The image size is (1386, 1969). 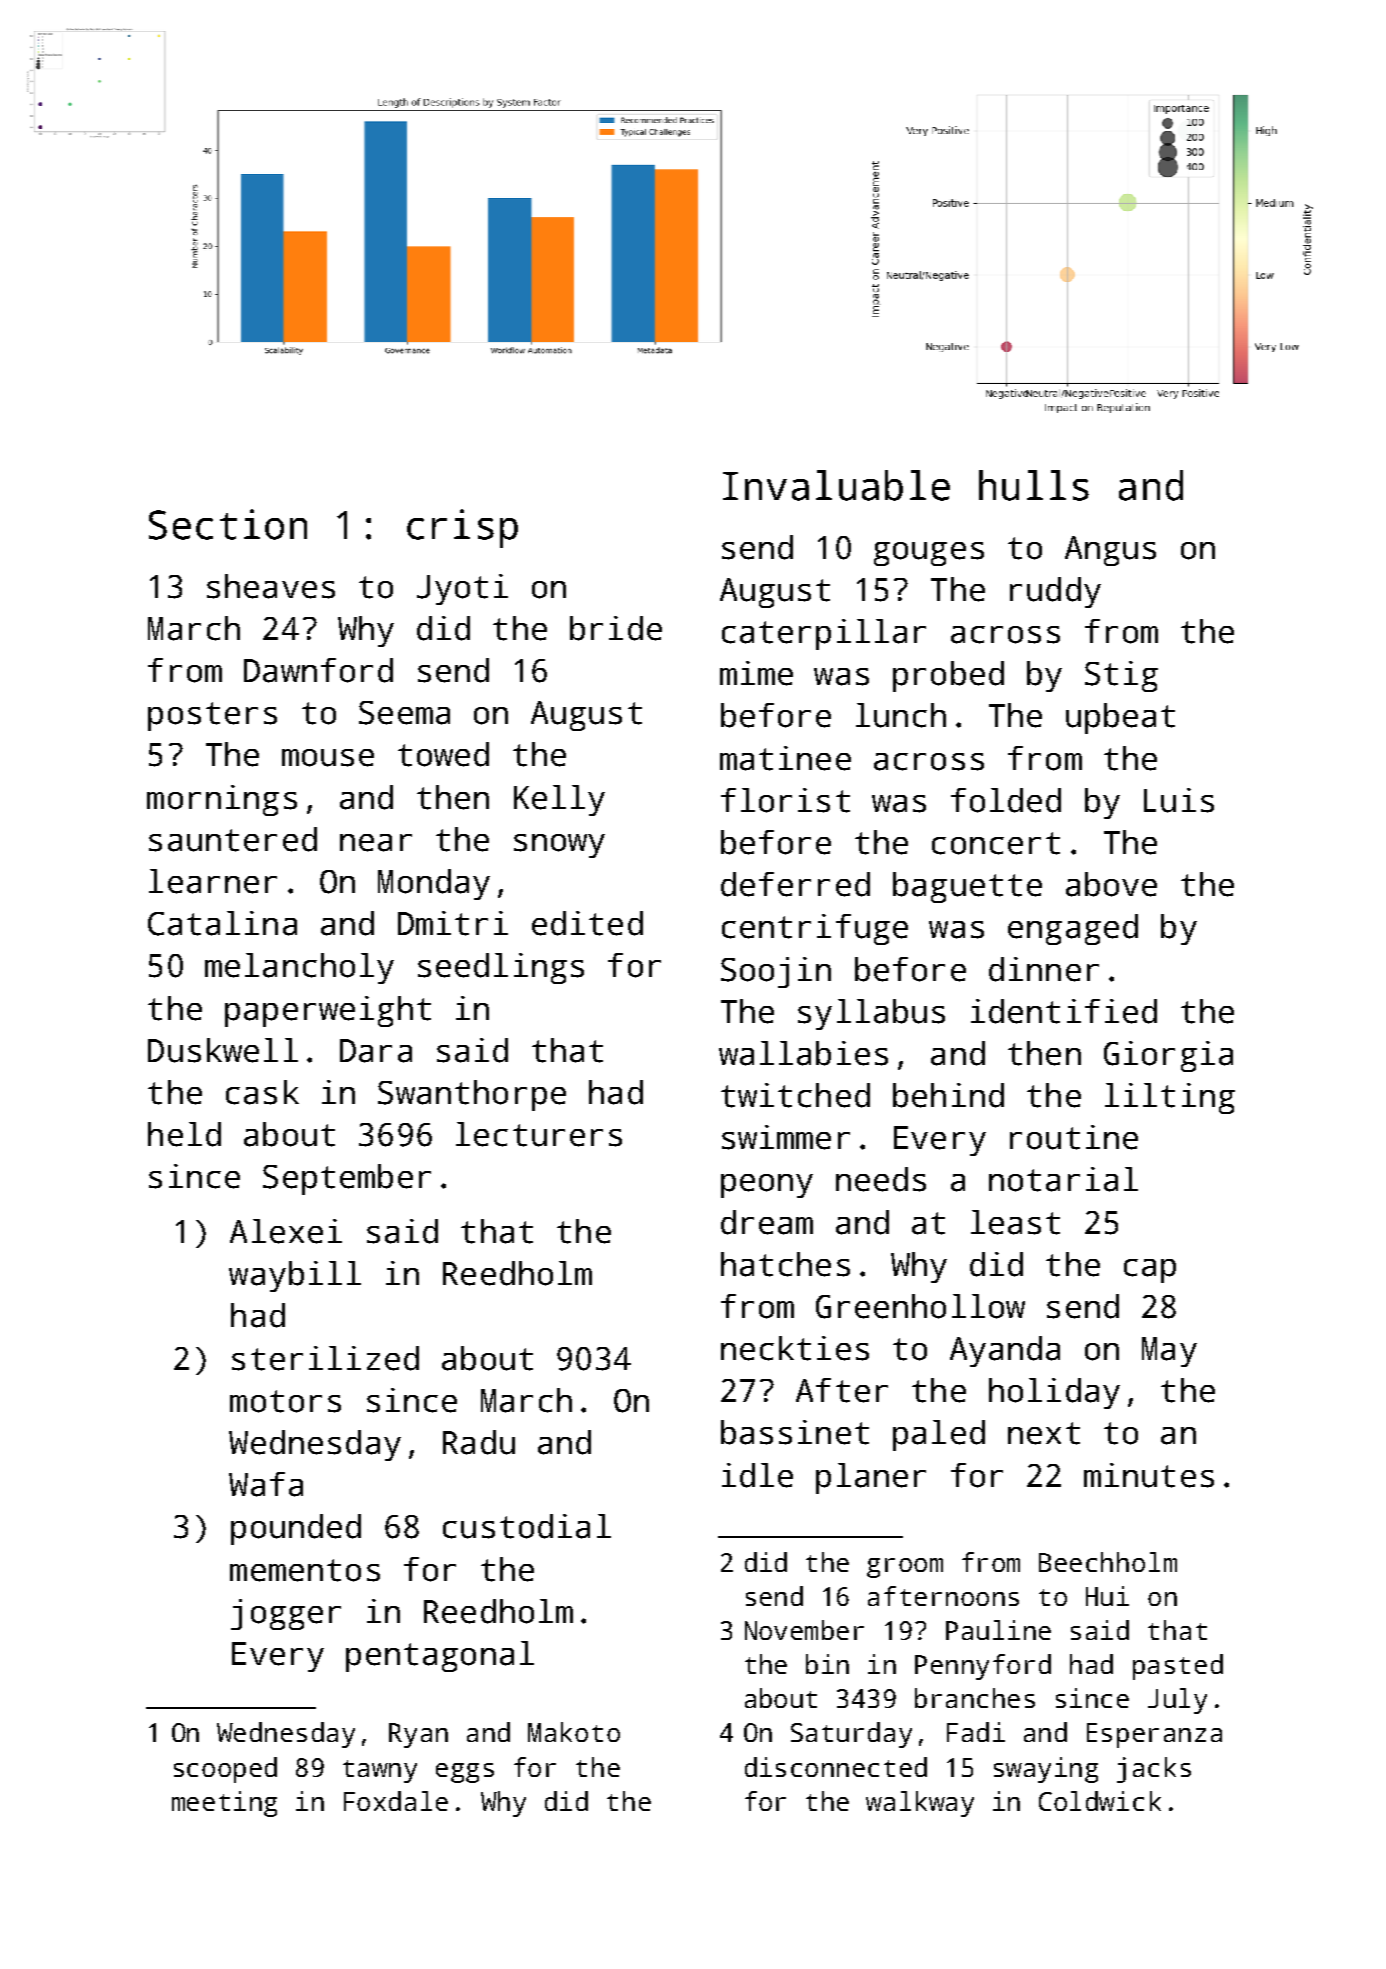 What do you see at coordinates (286, 1231) in the image?
I see `Alexei` at bounding box center [286, 1231].
